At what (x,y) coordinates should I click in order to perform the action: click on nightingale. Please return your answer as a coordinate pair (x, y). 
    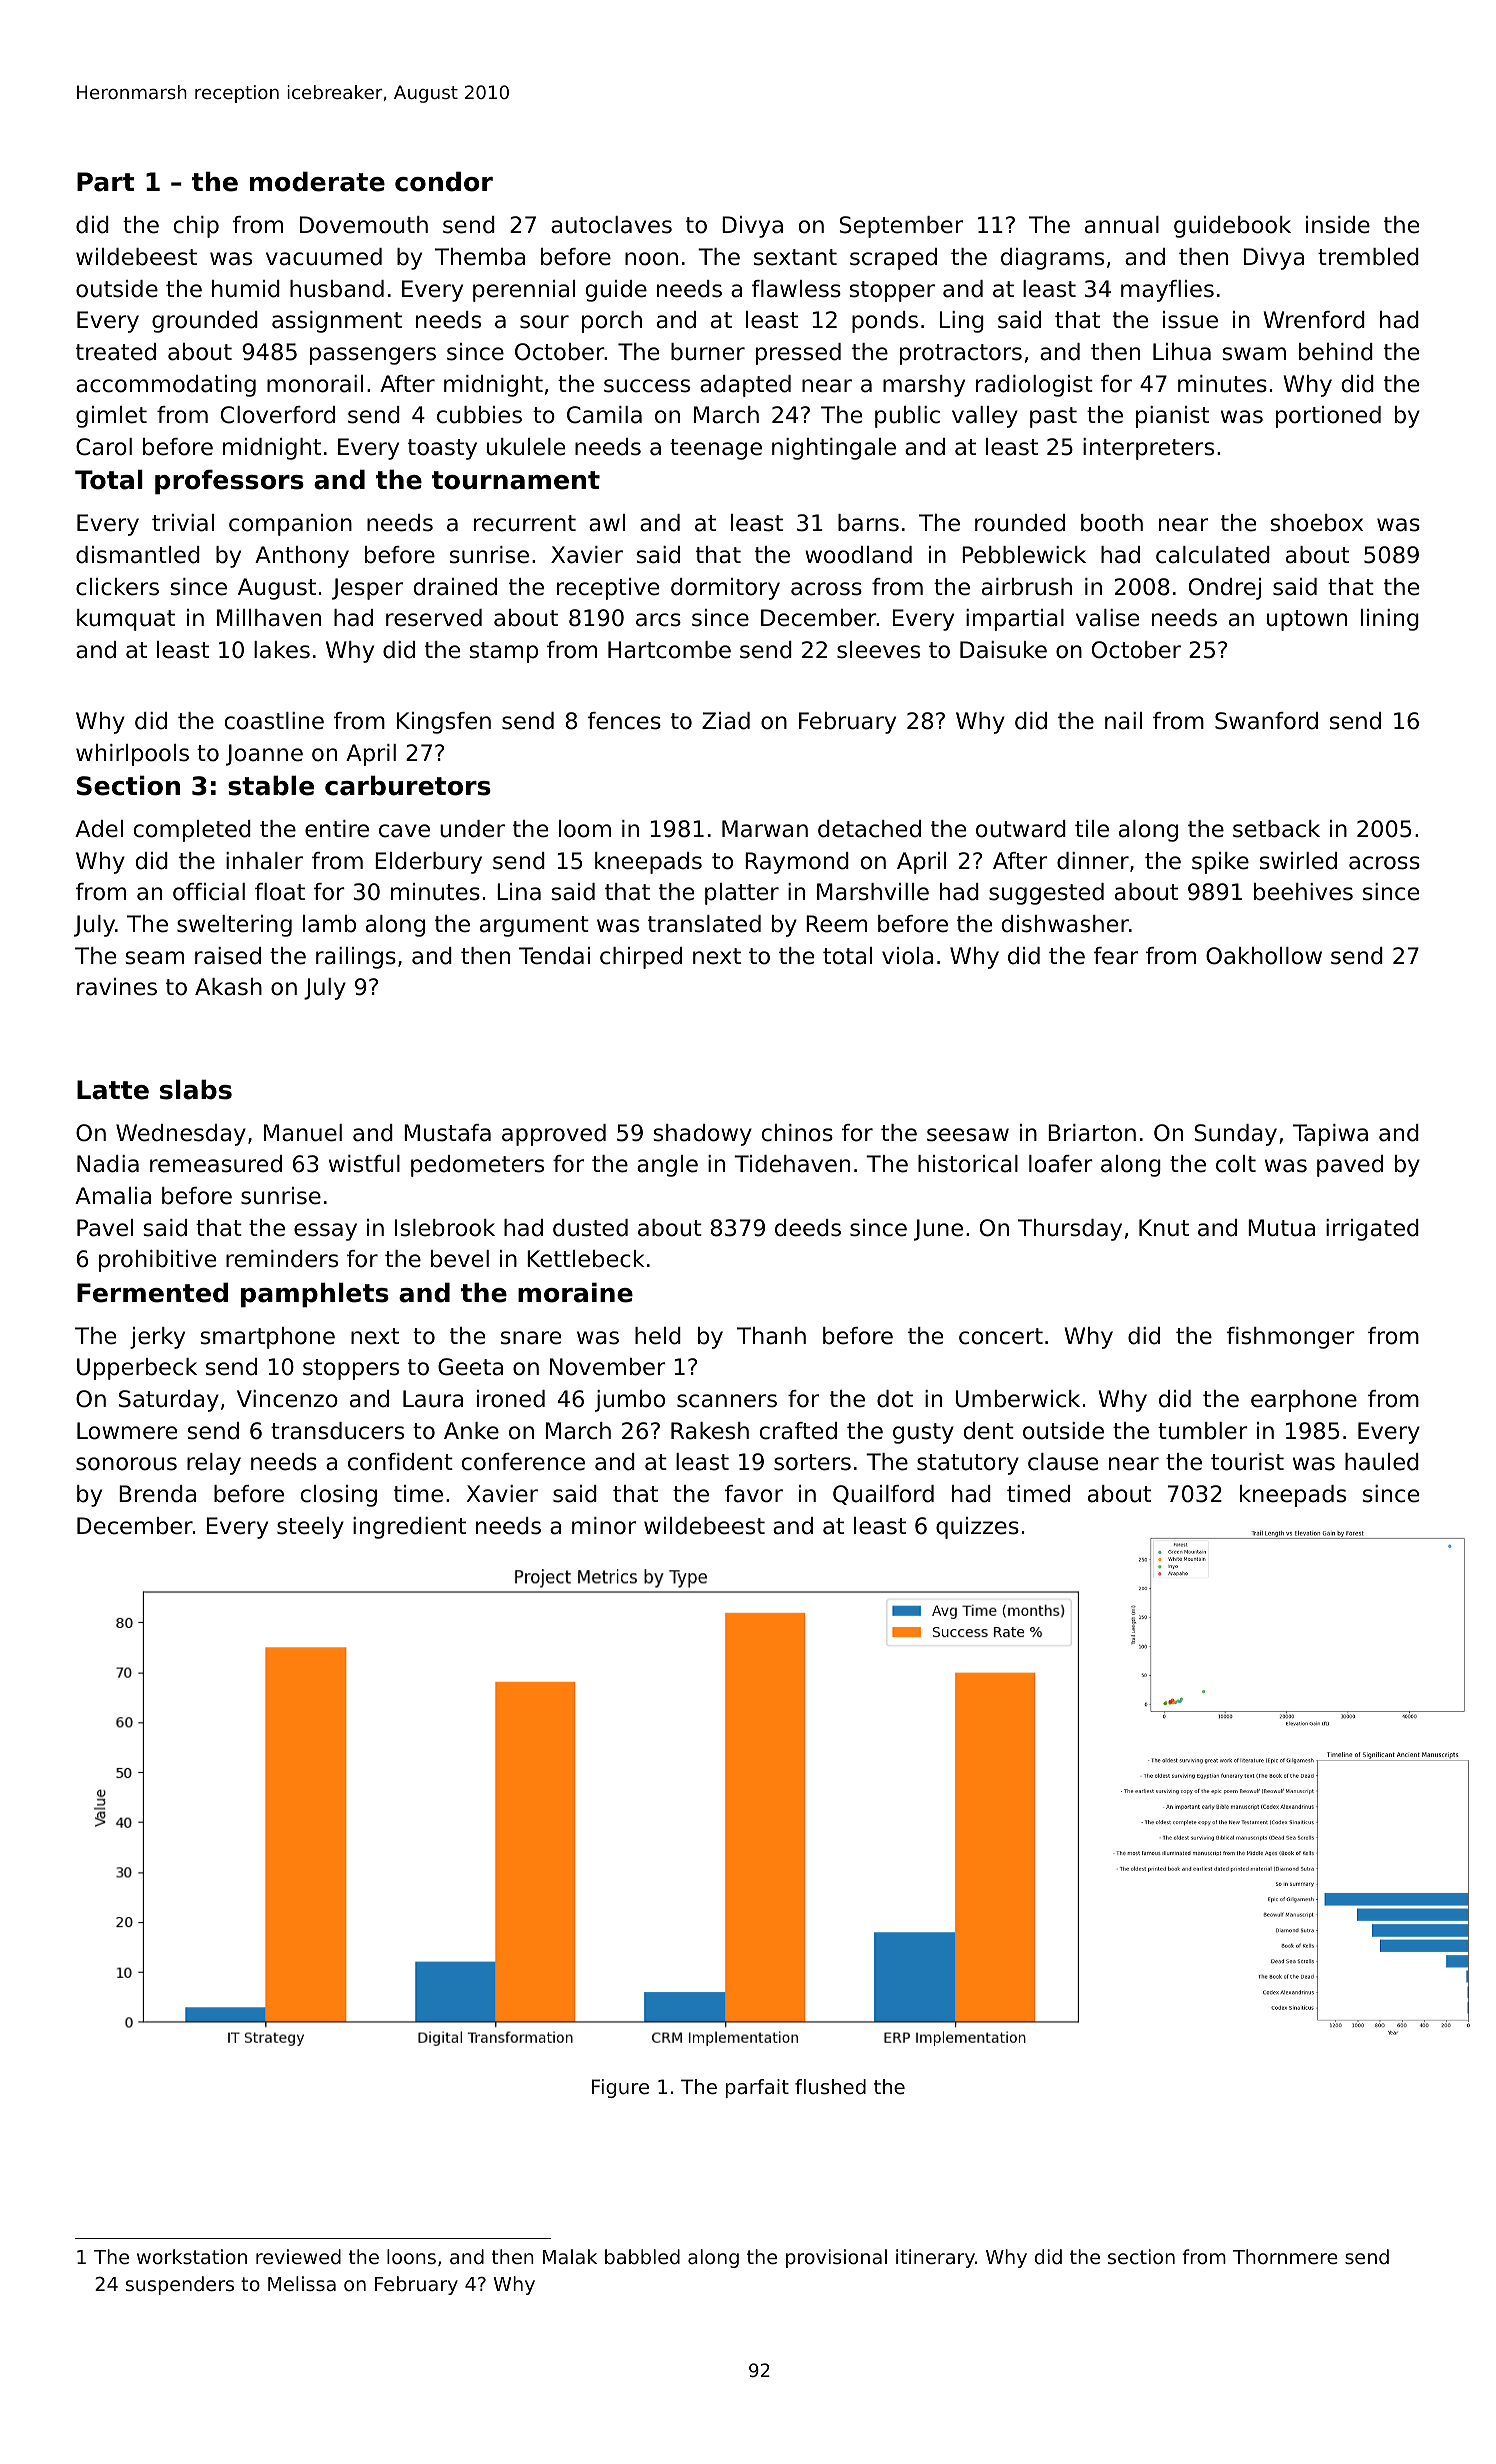
    Looking at the image, I should click on (834, 449).
